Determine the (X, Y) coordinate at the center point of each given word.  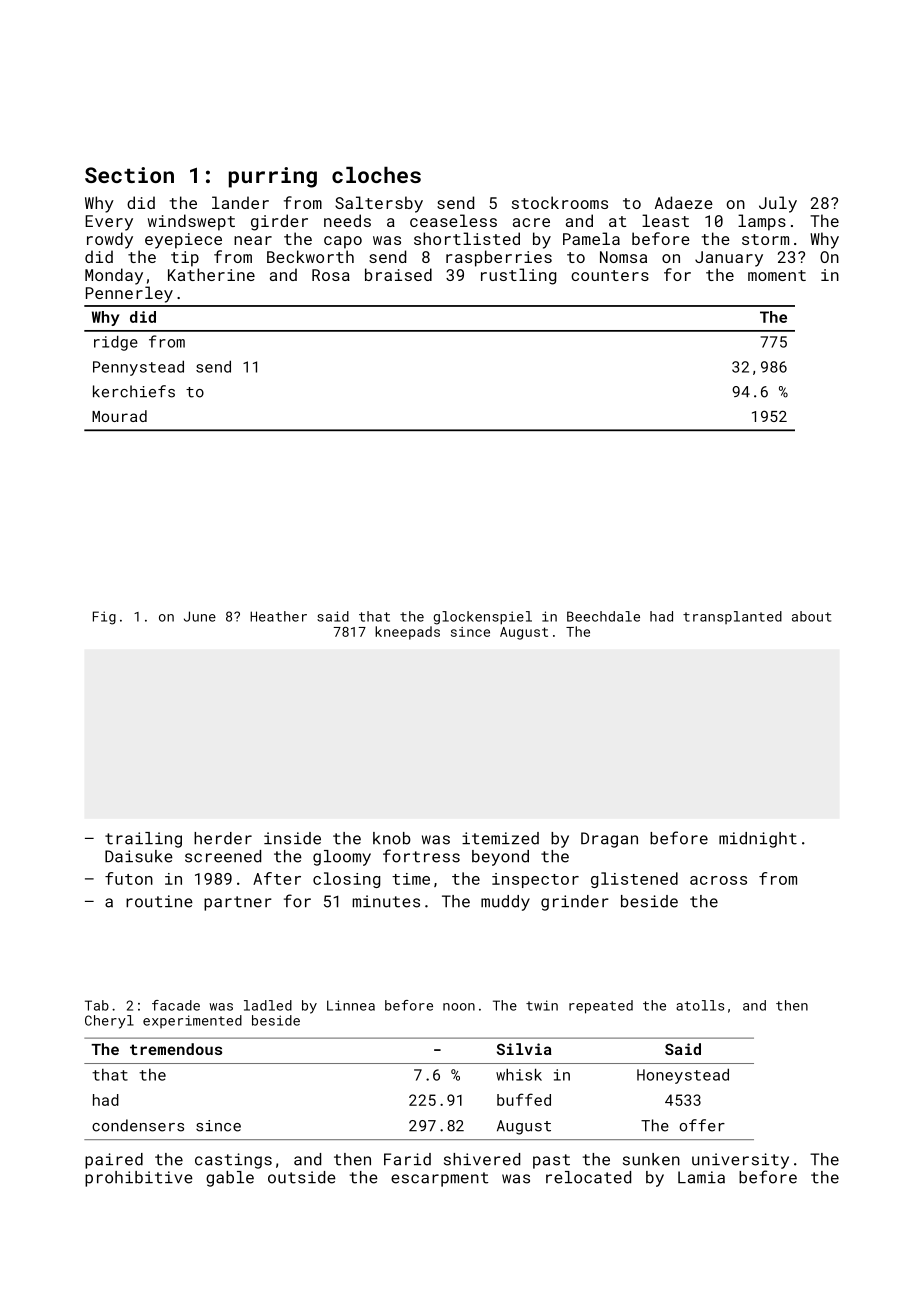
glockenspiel (482, 618)
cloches (376, 175)
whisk (519, 1074)
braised (398, 274)
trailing (143, 840)
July (778, 204)
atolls (700, 1005)
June (200, 616)
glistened (634, 880)
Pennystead (138, 368)
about (811, 616)
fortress (421, 856)
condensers (138, 1125)
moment (777, 275)
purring (273, 177)
